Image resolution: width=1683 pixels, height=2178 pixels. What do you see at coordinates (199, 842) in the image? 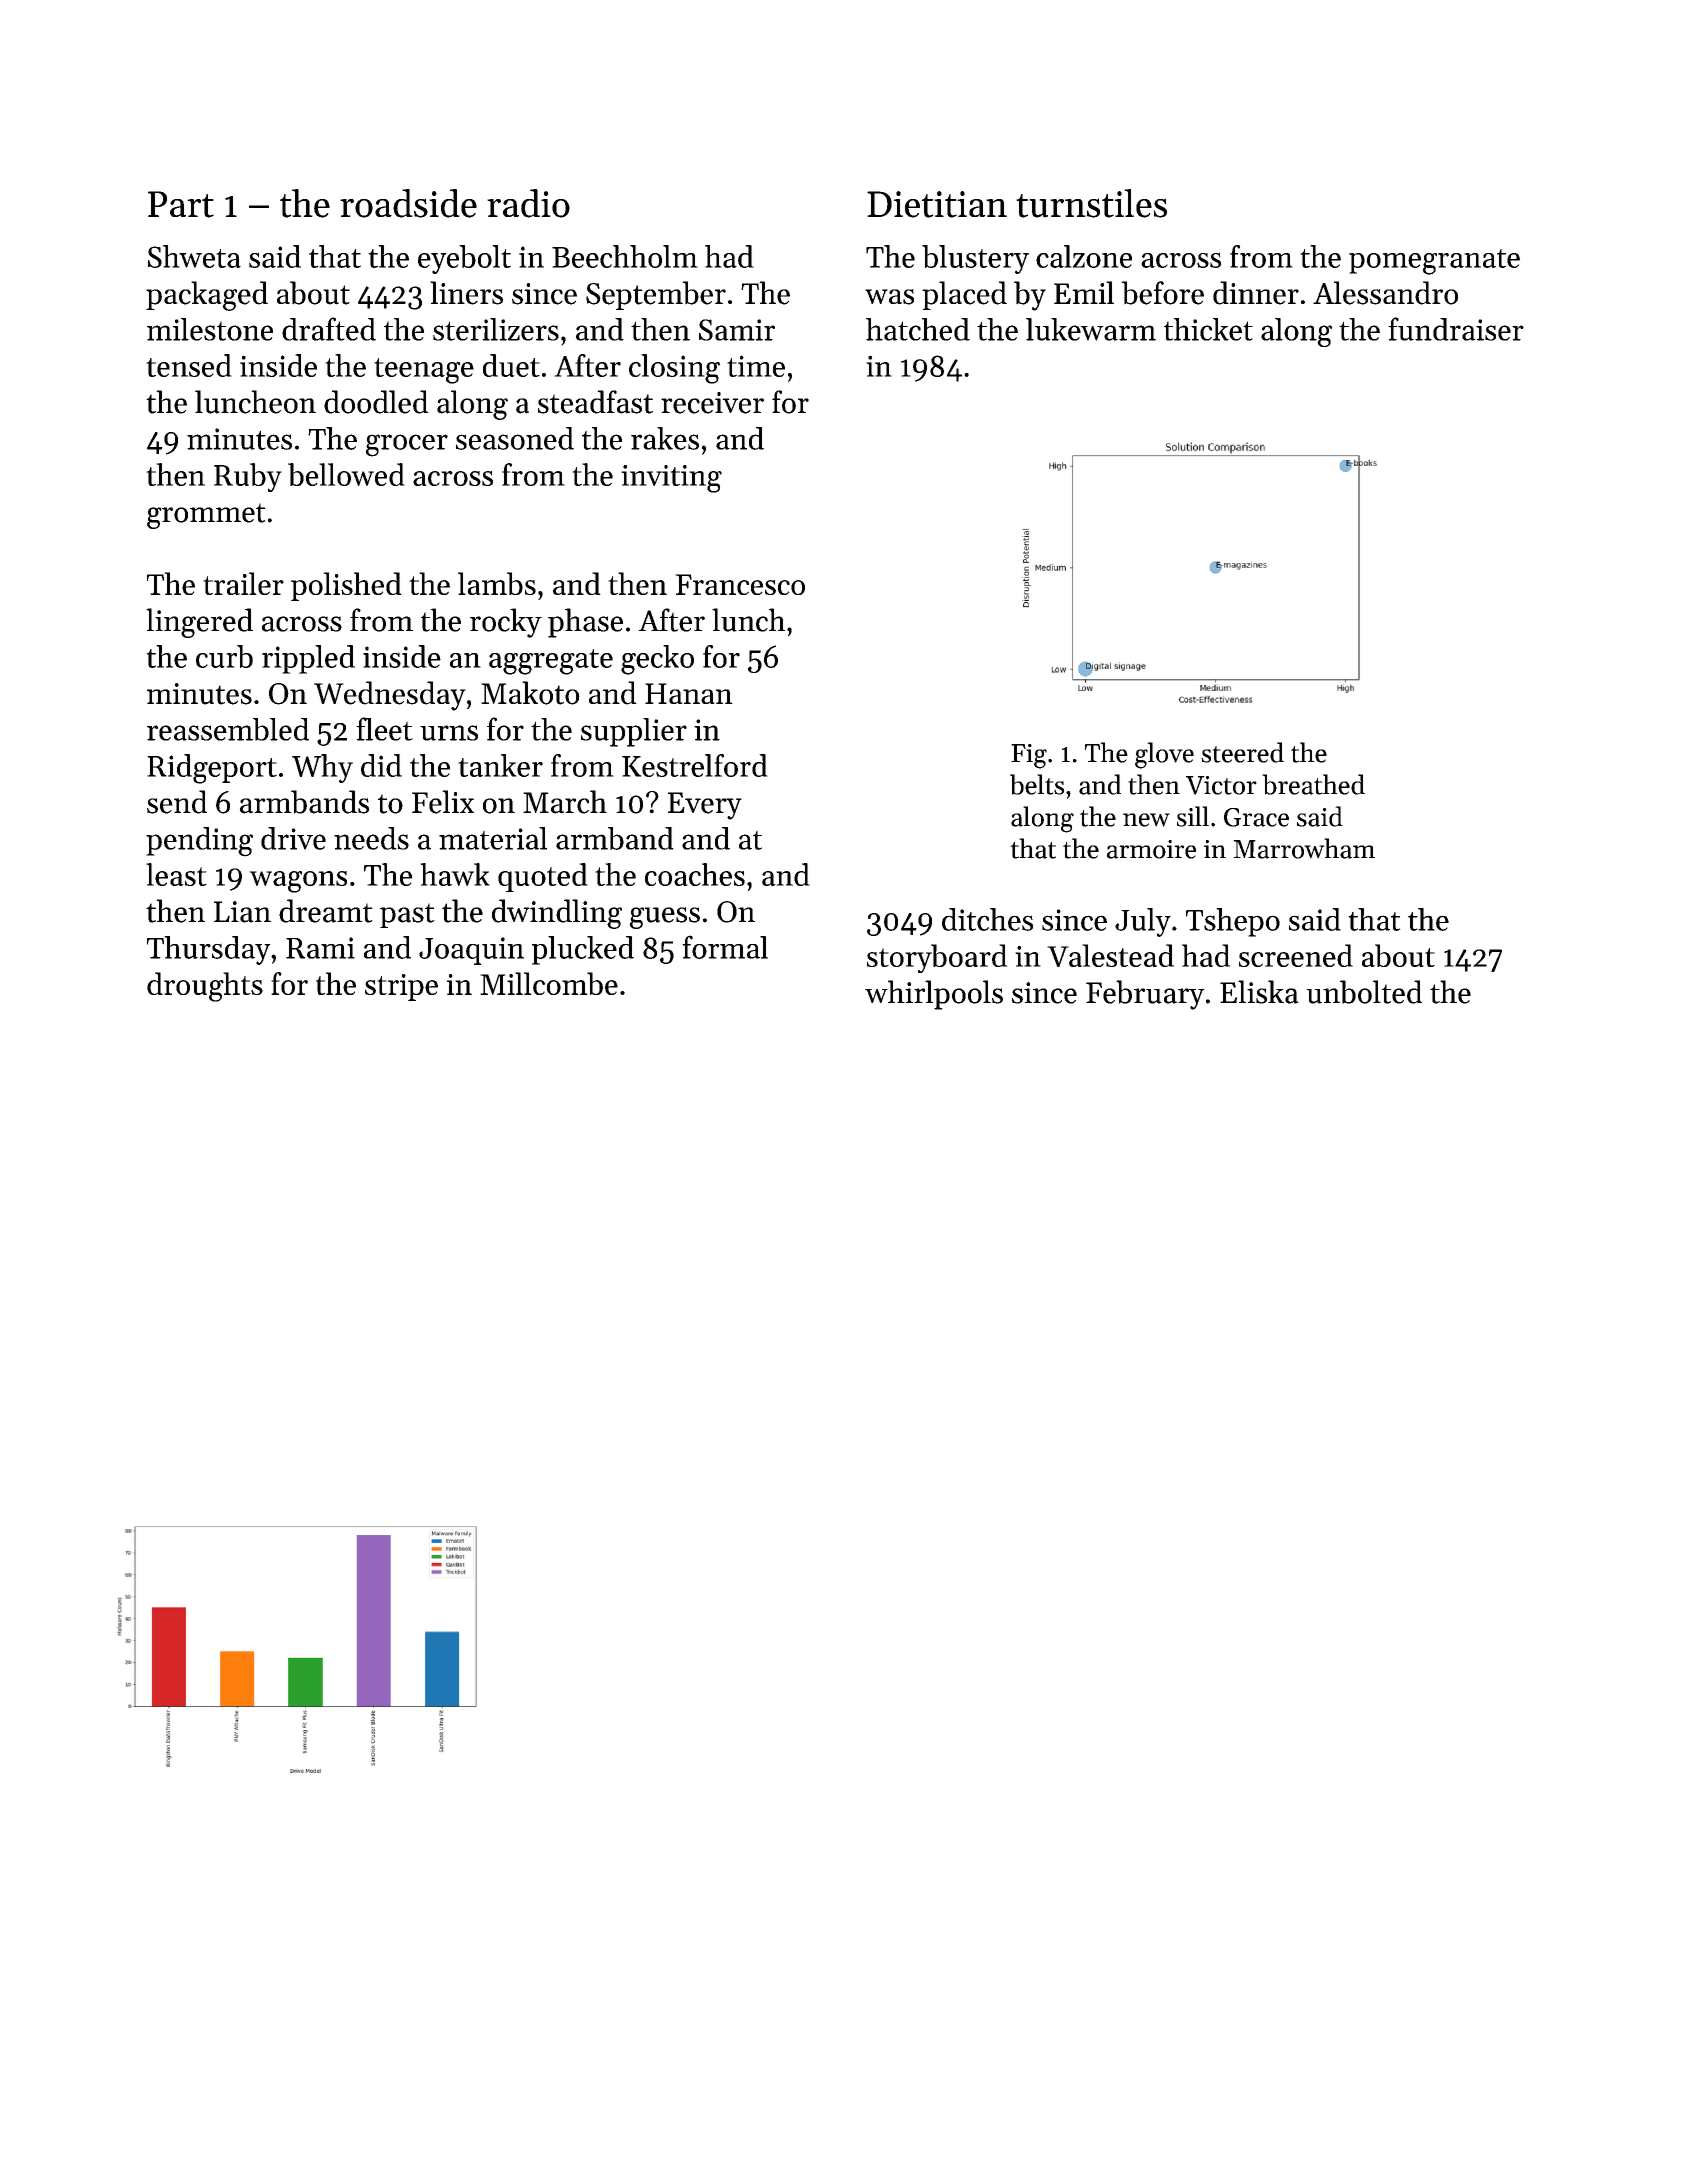
I see `pending` at bounding box center [199, 842].
